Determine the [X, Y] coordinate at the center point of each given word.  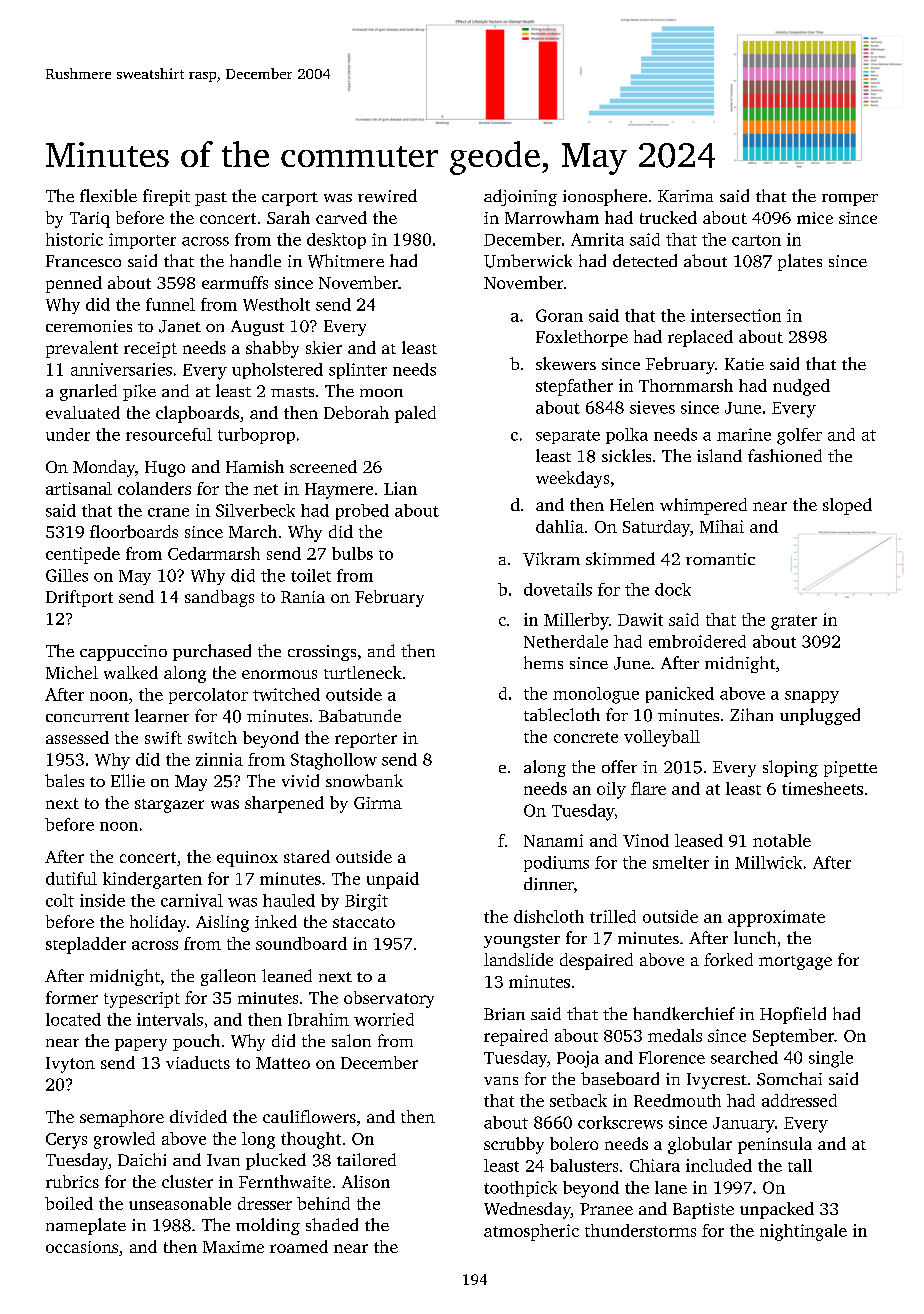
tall [800, 1165]
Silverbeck [255, 510]
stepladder [86, 945]
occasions [82, 1247]
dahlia [560, 526]
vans [501, 1081]
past [211, 199]
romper [850, 200]
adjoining [520, 197]
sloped [847, 506]
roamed [299, 1246]
